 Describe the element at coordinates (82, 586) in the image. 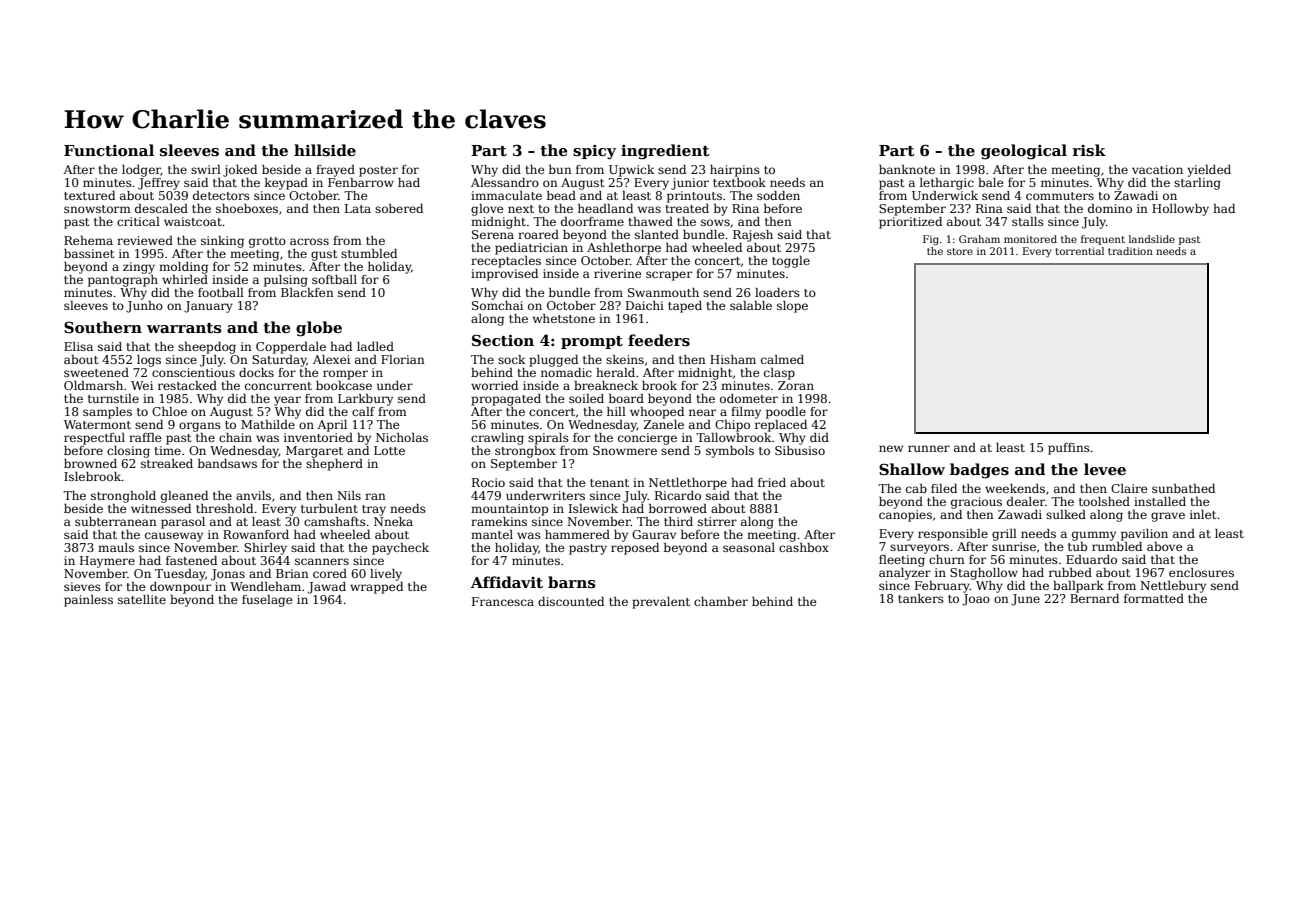

I see `sieves` at that location.
